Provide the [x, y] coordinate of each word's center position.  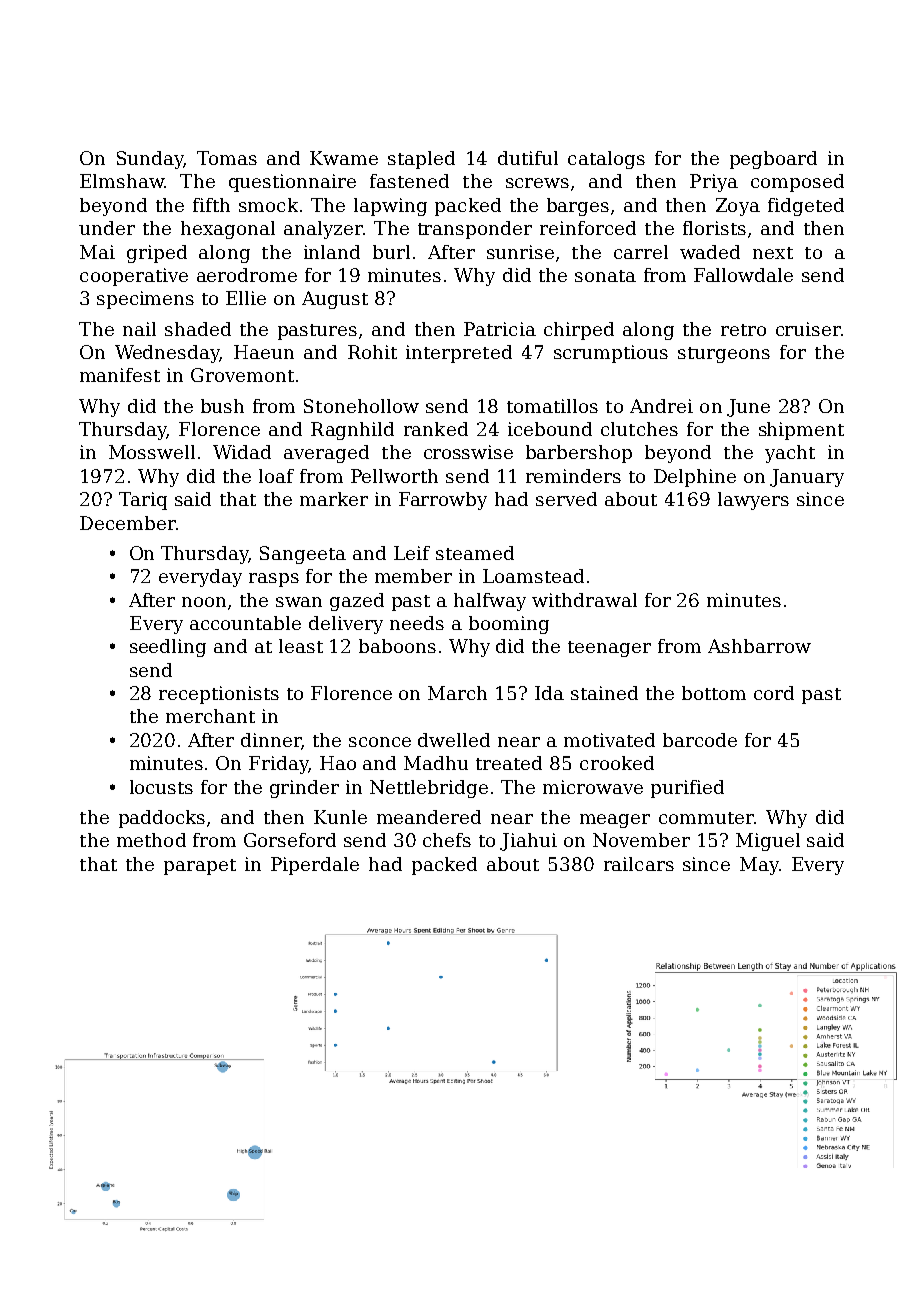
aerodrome [247, 275]
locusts [161, 787]
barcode [700, 740]
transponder [475, 230]
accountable [245, 623]
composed [797, 183]
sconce [380, 742]
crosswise [468, 452]
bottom [714, 693]
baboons [397, 646]
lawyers [753, 501]
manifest [120, 375]
